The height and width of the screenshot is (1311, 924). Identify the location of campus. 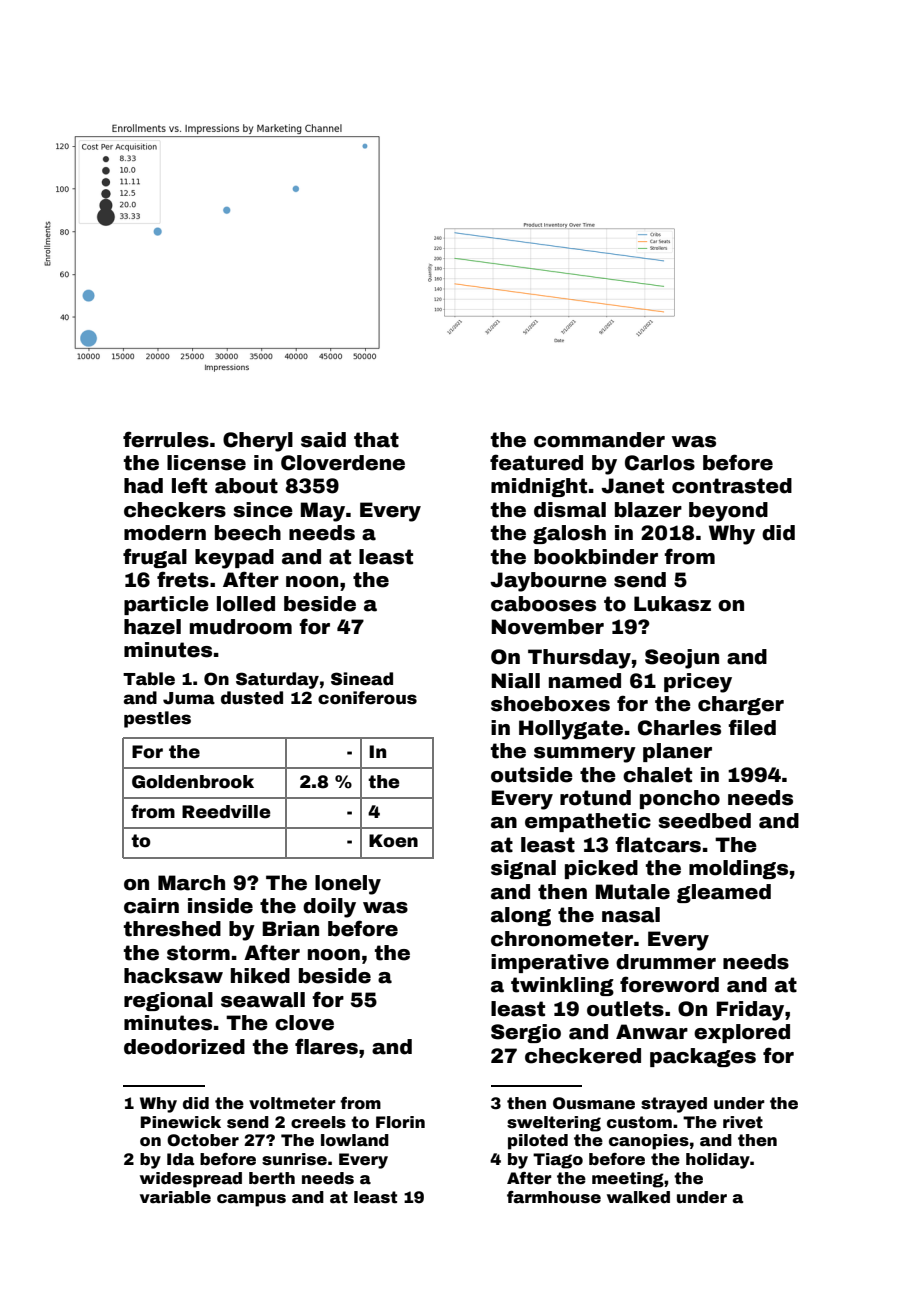
(251, 1200).
